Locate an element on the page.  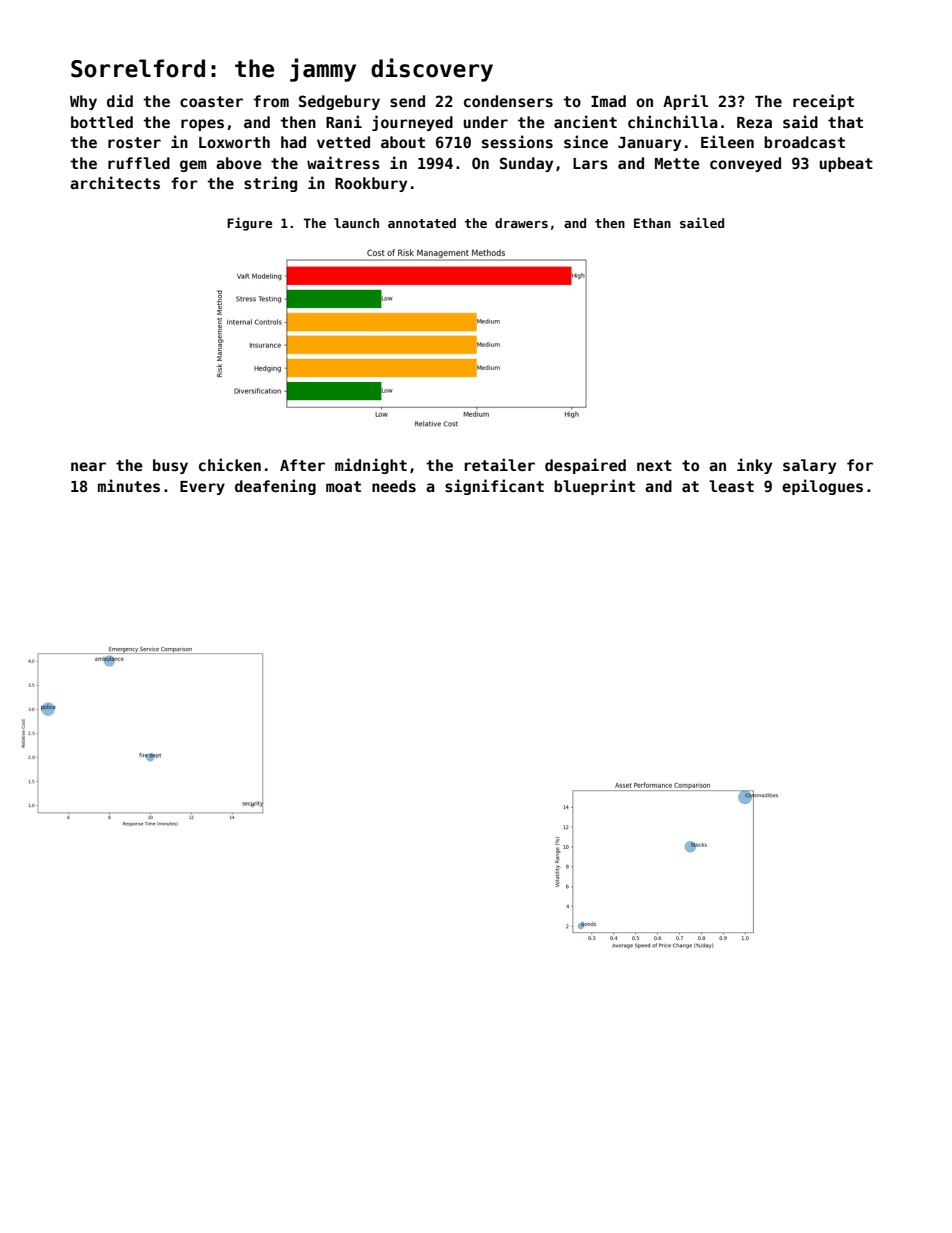
architects is located at coordinates (115, 182).
